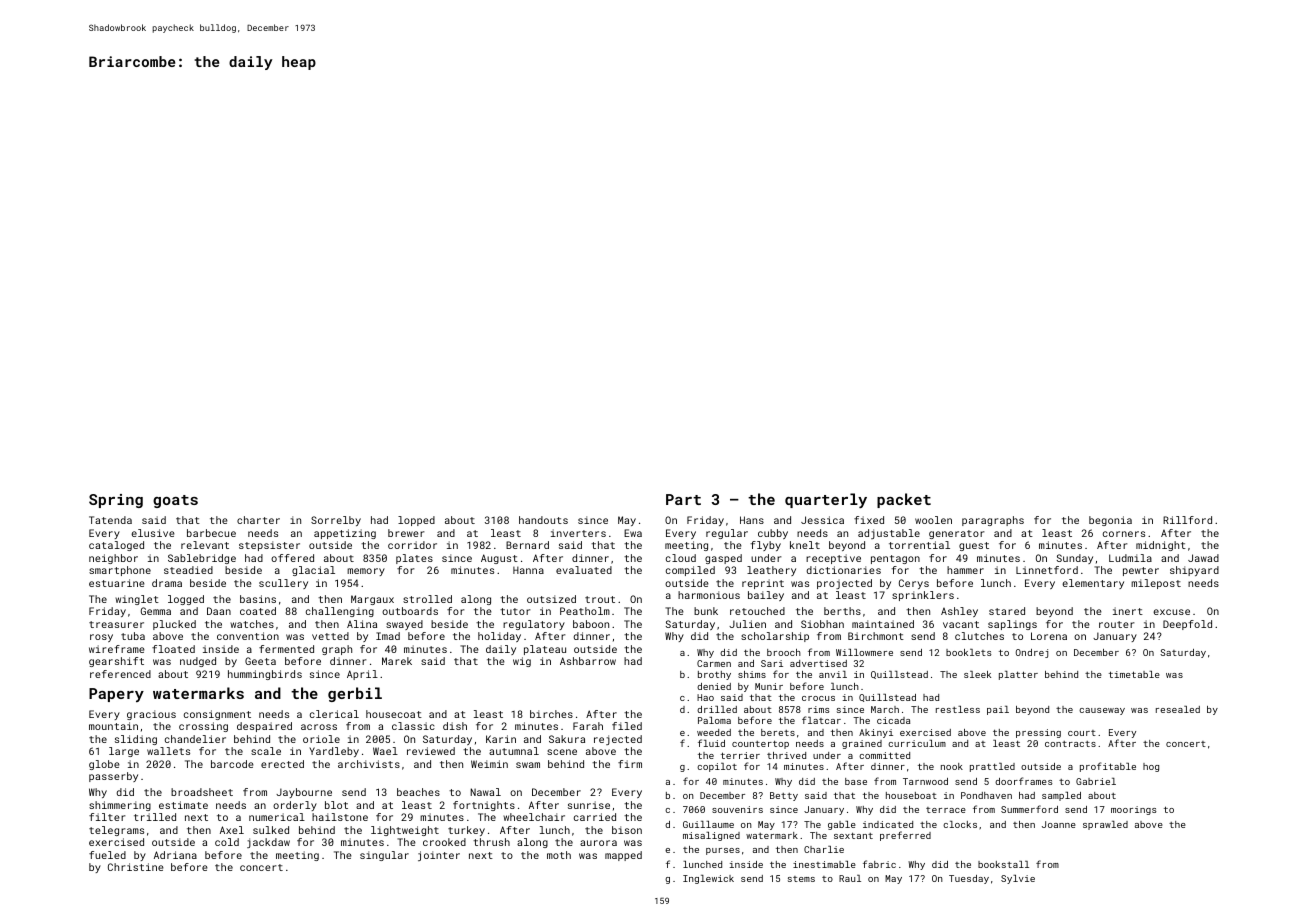 The height and width of the document is (924, 1308). I want to click on hog, so click(1151, 767).
